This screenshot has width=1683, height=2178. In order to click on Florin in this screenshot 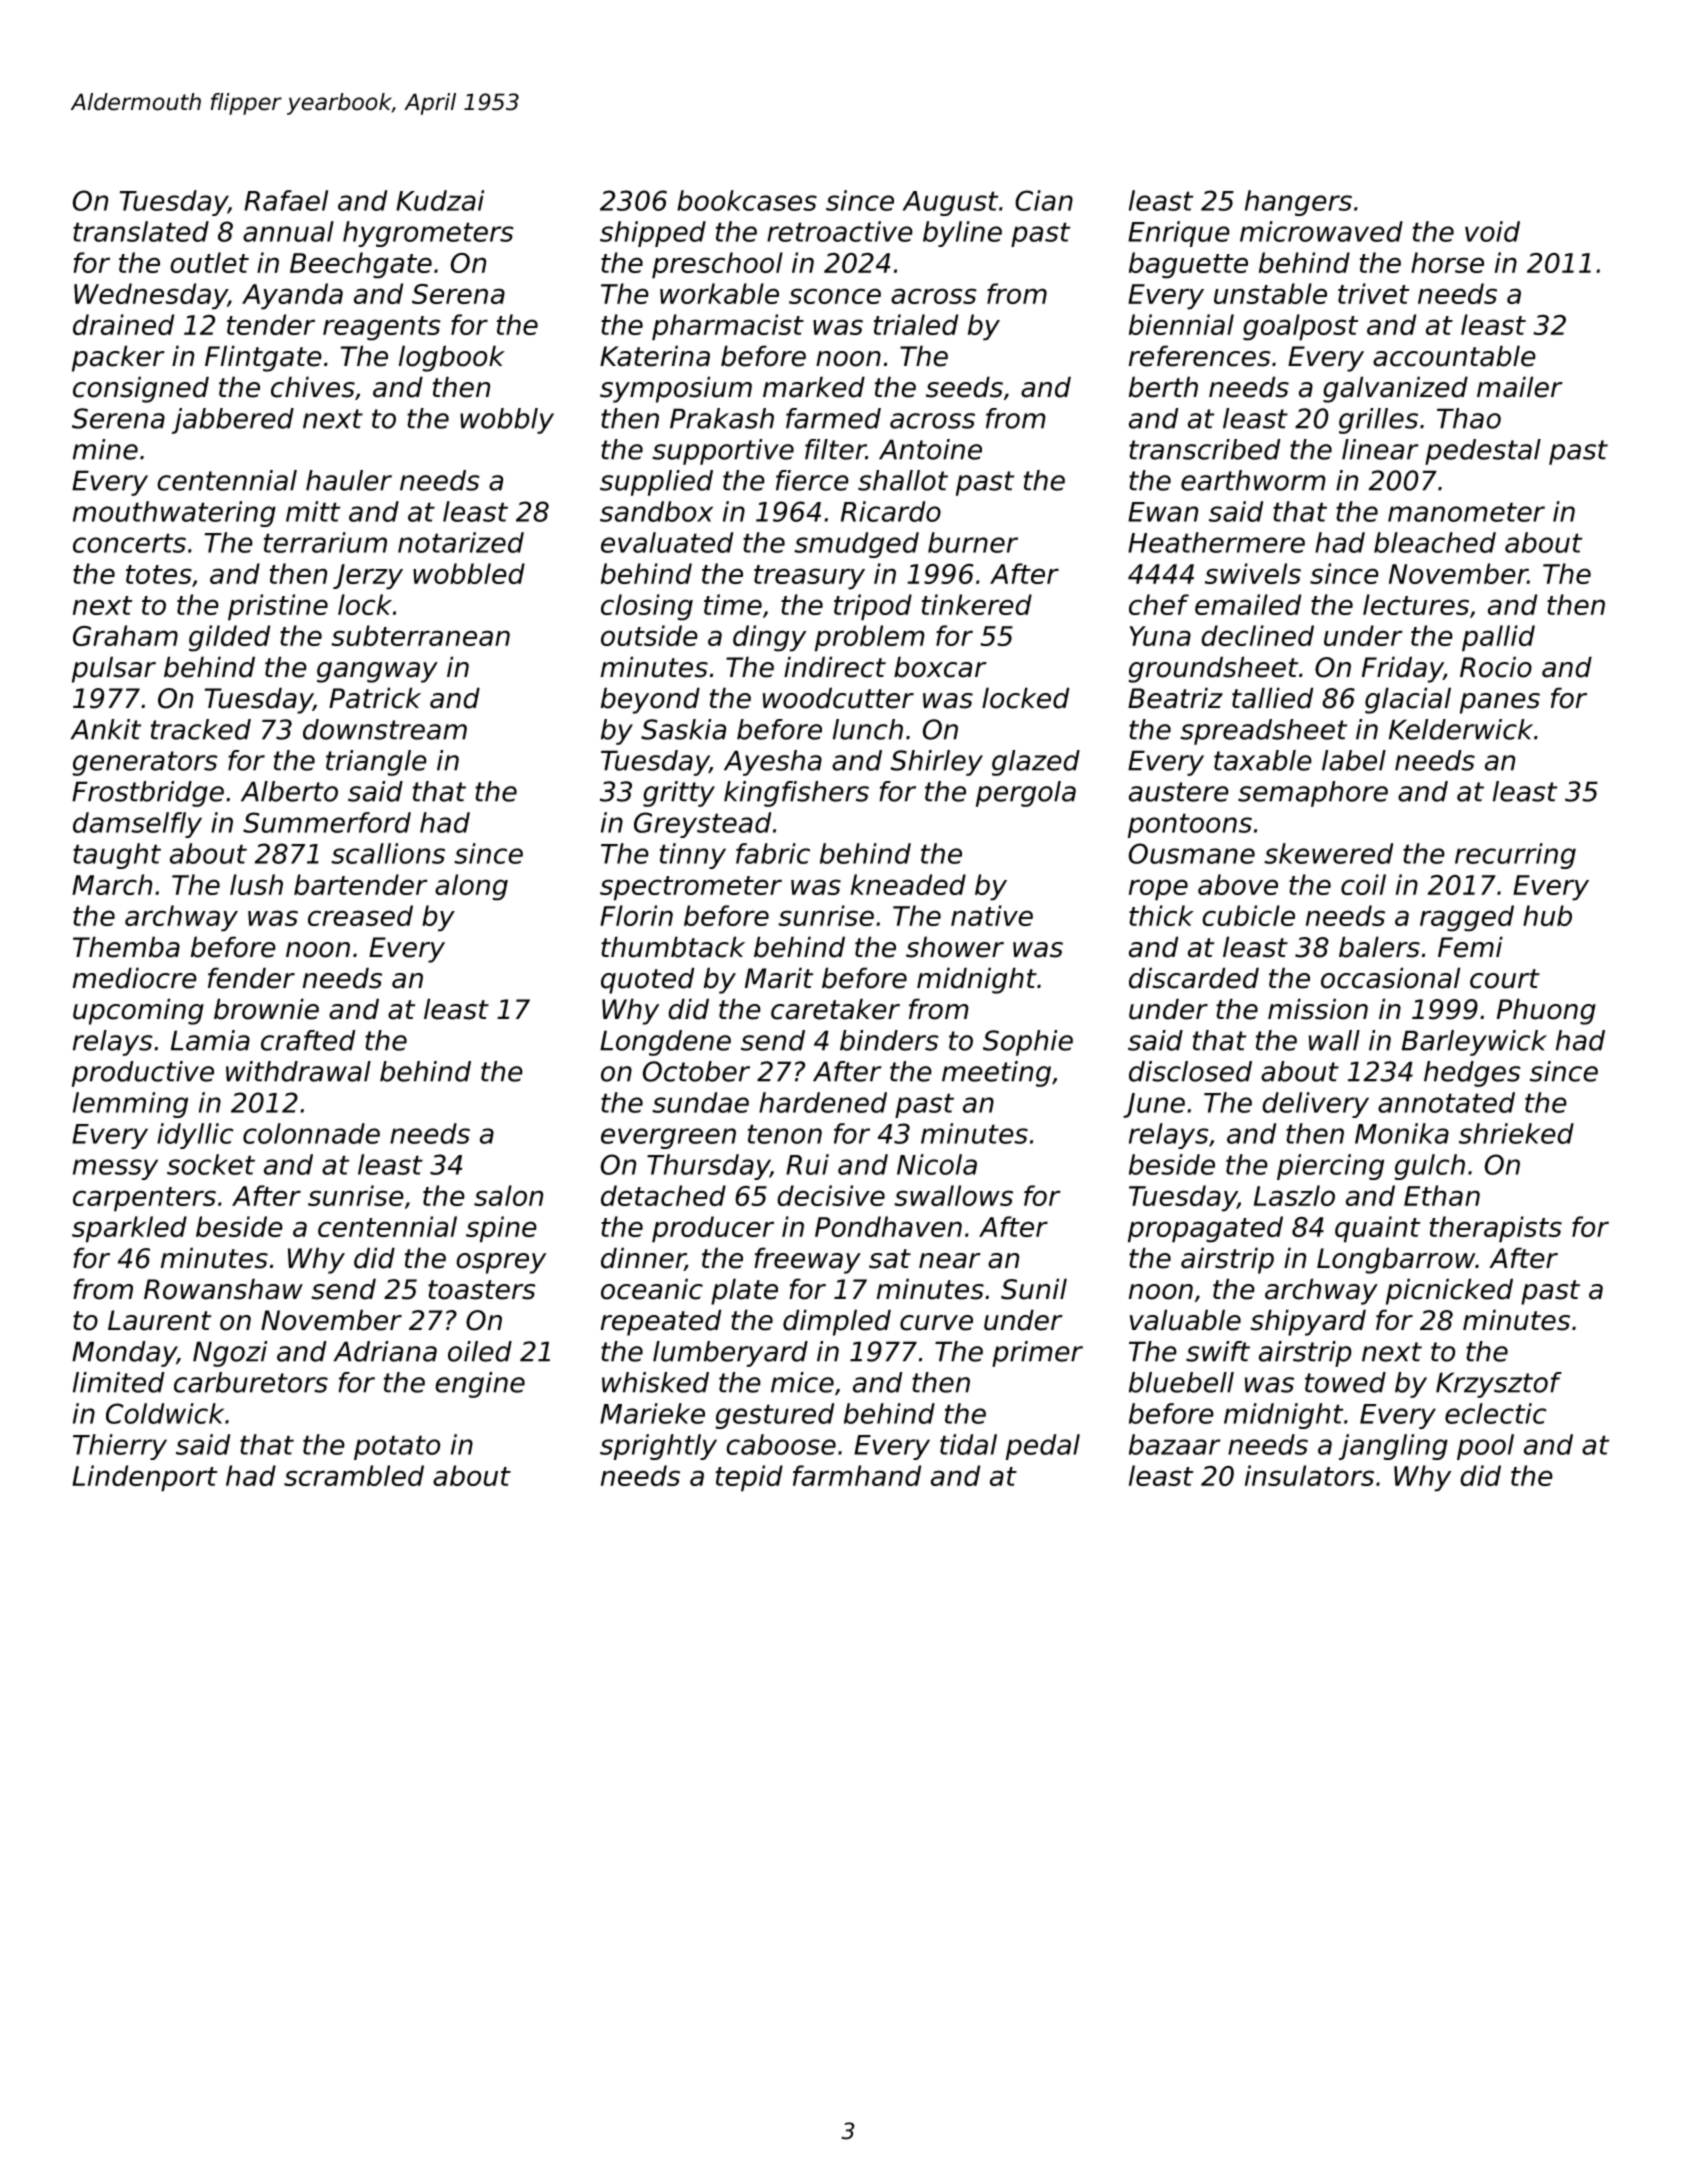, I will do `click(636, 915)`.
